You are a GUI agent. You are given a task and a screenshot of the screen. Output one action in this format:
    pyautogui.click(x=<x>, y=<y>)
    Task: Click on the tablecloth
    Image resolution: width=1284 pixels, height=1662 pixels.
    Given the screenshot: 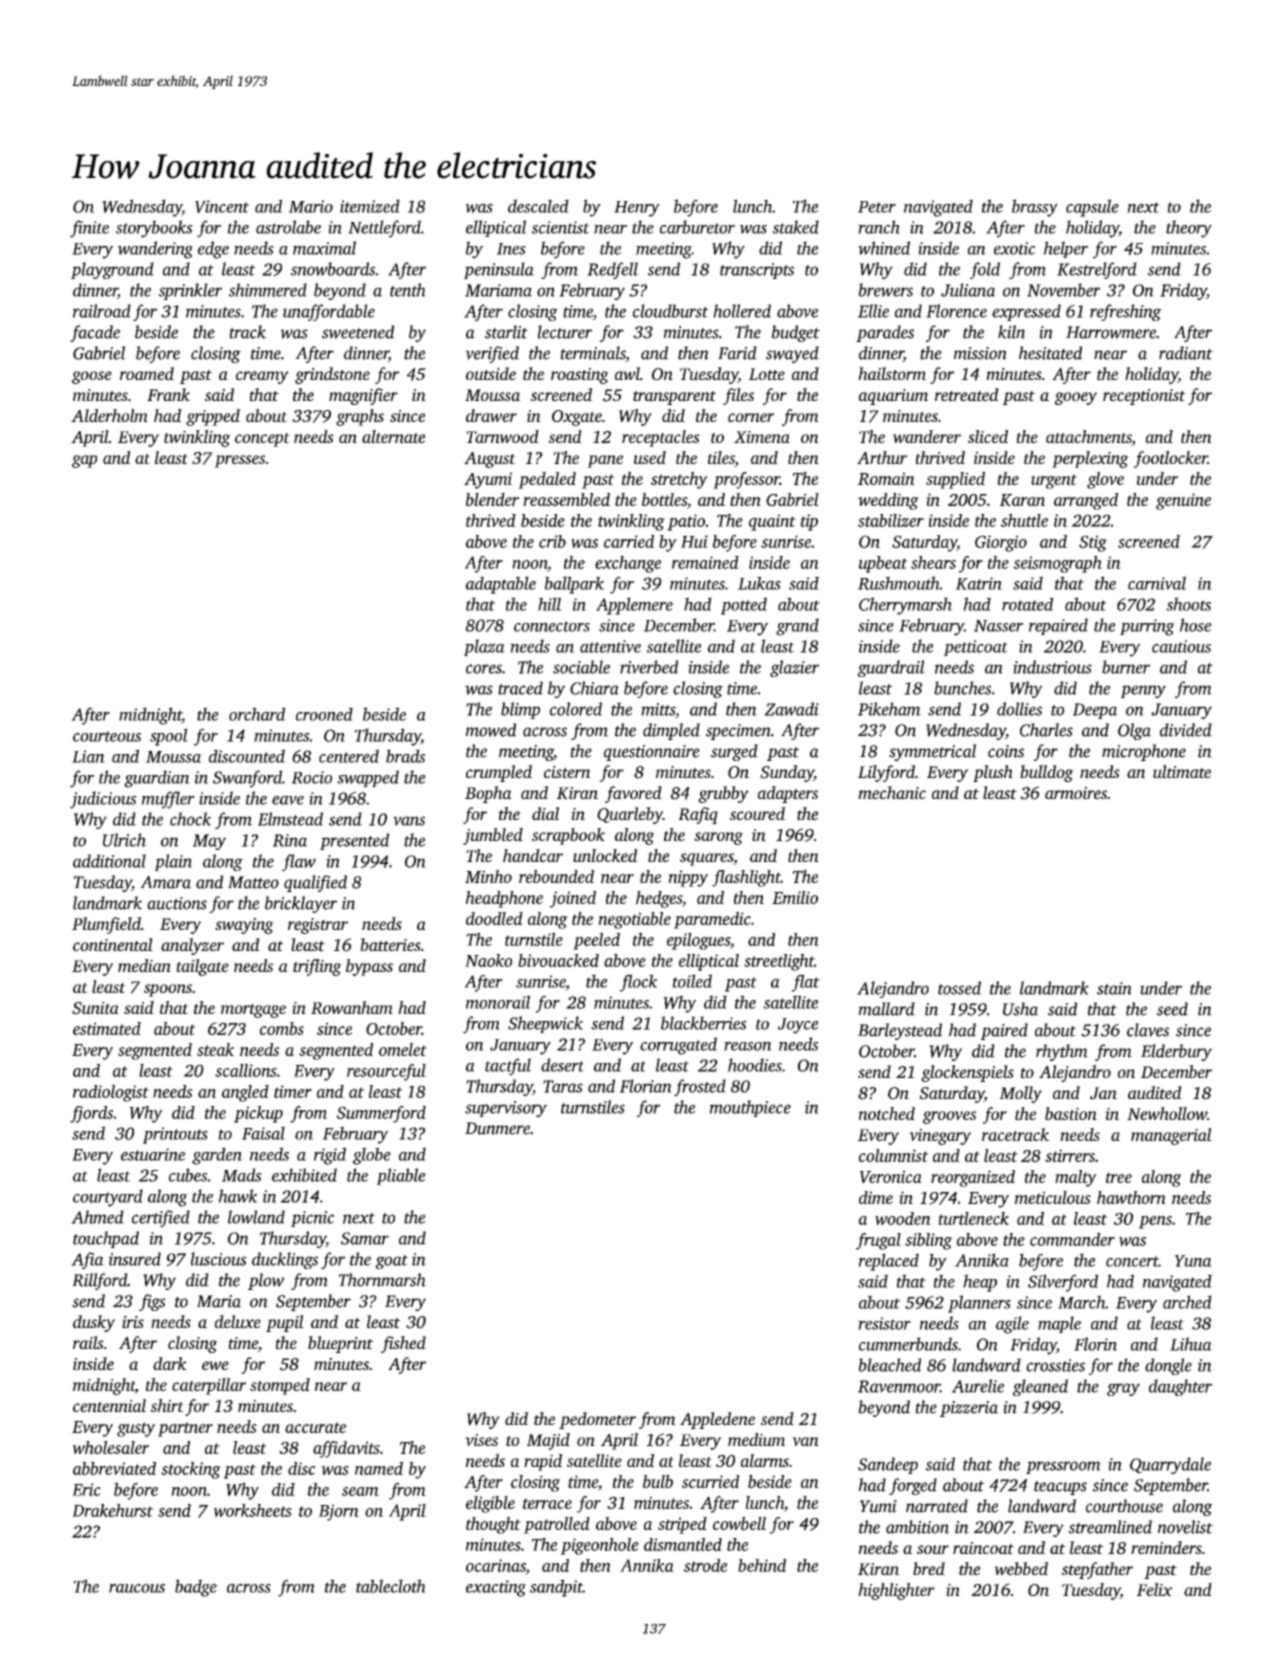 What is the action you would take?
    pyautogui.click(x=391, y=1586)
